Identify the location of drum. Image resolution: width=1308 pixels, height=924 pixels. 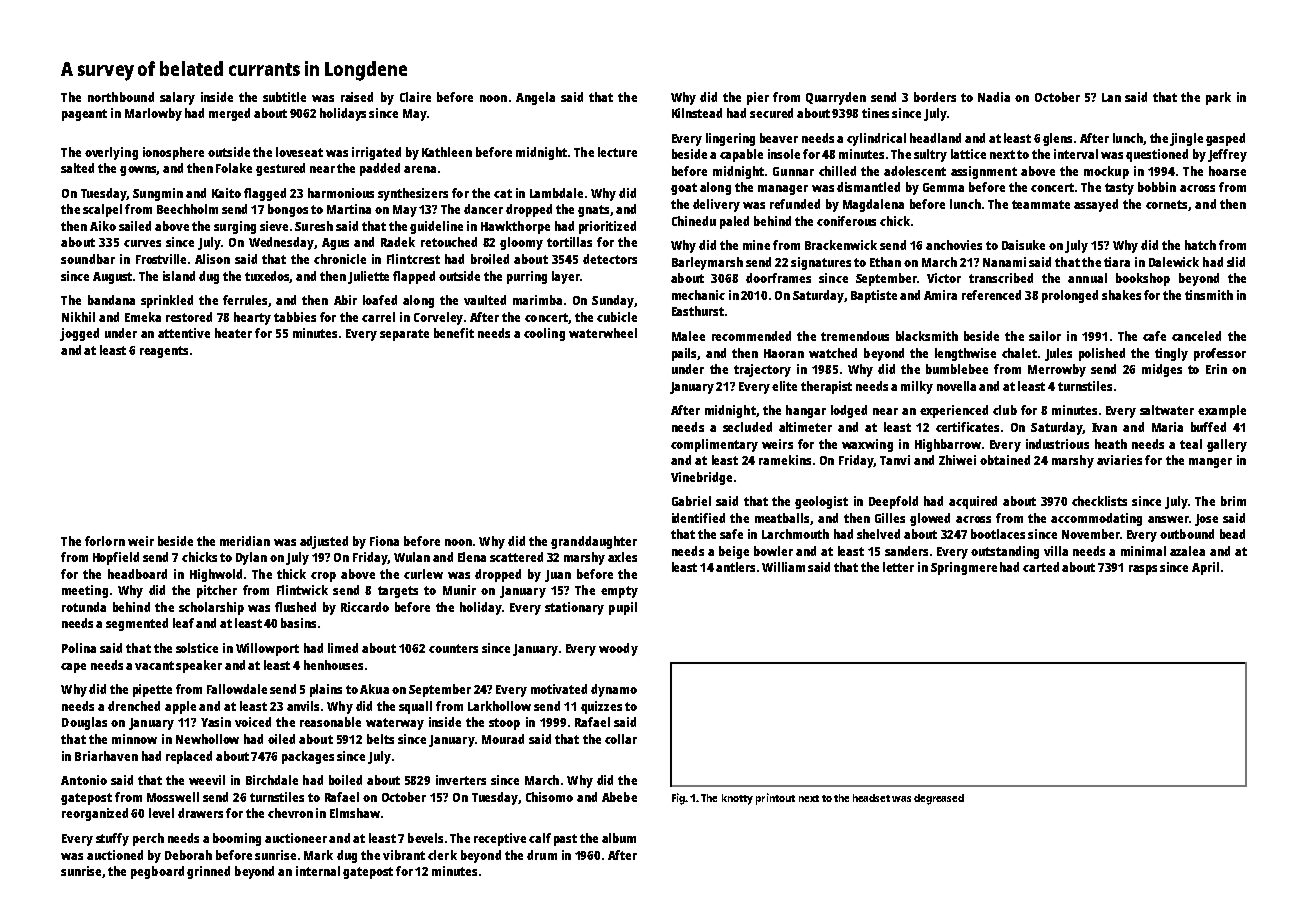
(542, 855).
